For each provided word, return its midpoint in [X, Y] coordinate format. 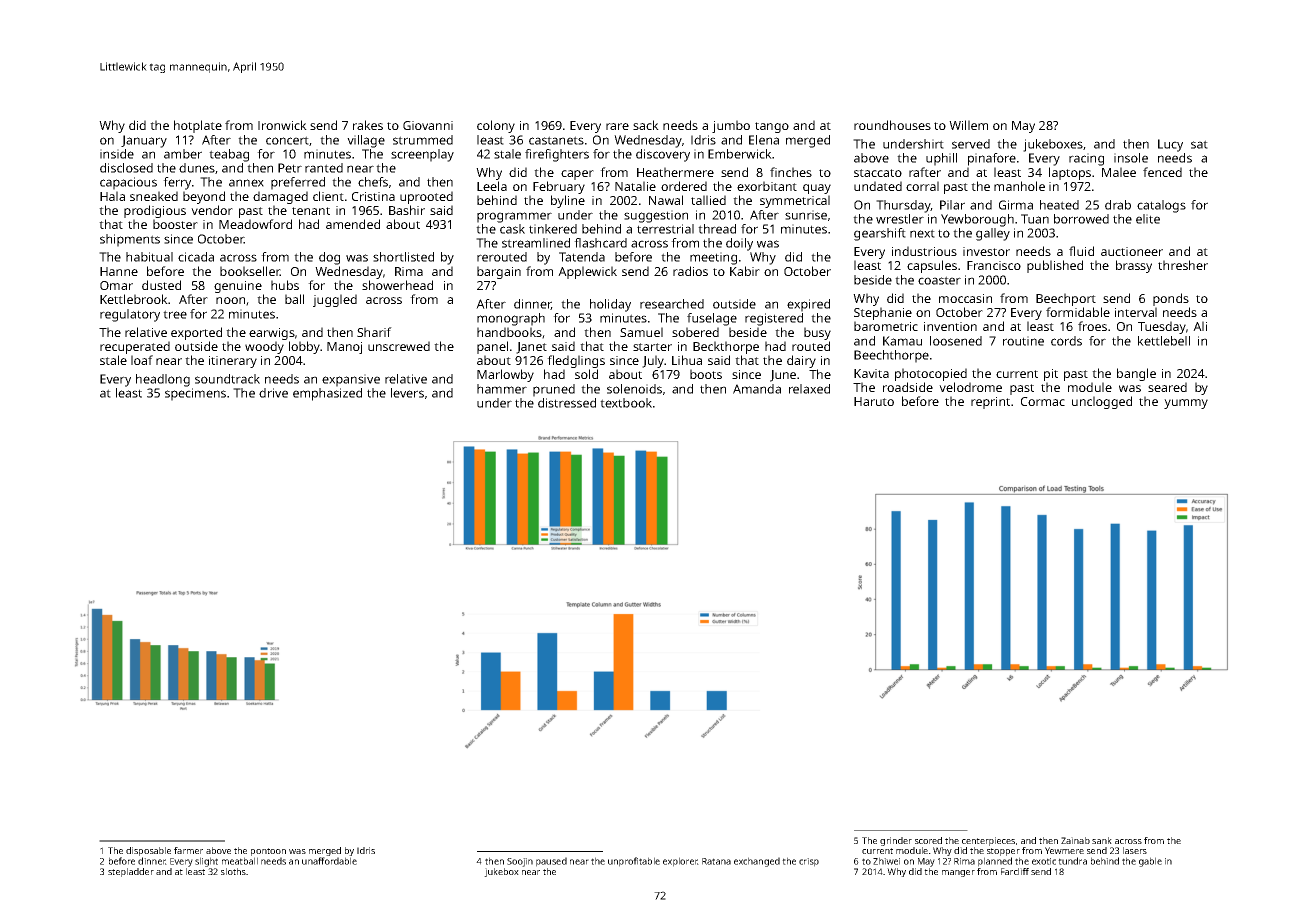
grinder [896, 841]
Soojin [520, 862]
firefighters [557, 155]
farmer [188, 850]
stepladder [131, 872]
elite [1148, 219]
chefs [373, 182]
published [1055, 266]
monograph [511, 319]
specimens [195, 394]
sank [1102, 840]
